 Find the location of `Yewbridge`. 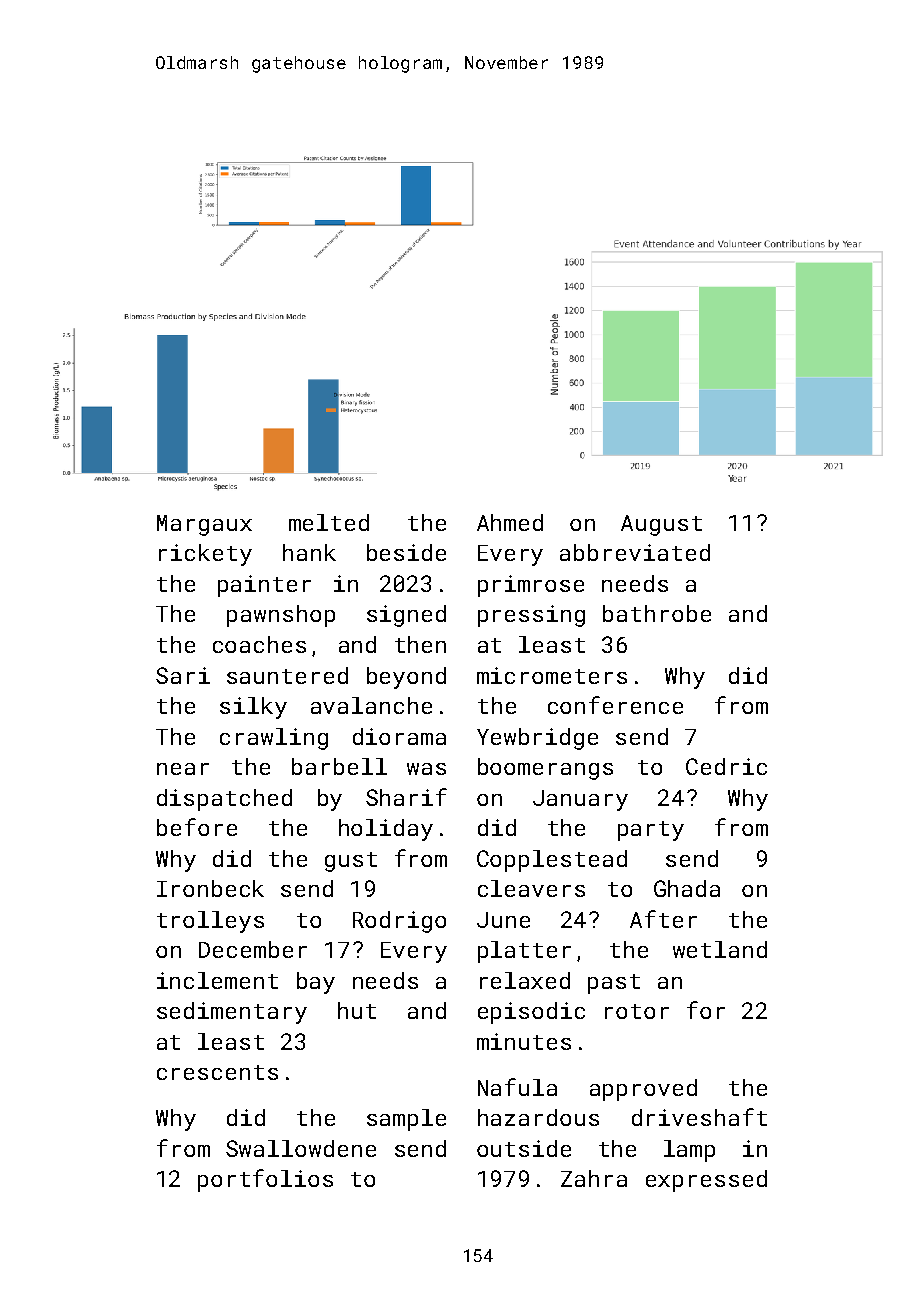

Yewbridge is located at coordinates (537, 739).
